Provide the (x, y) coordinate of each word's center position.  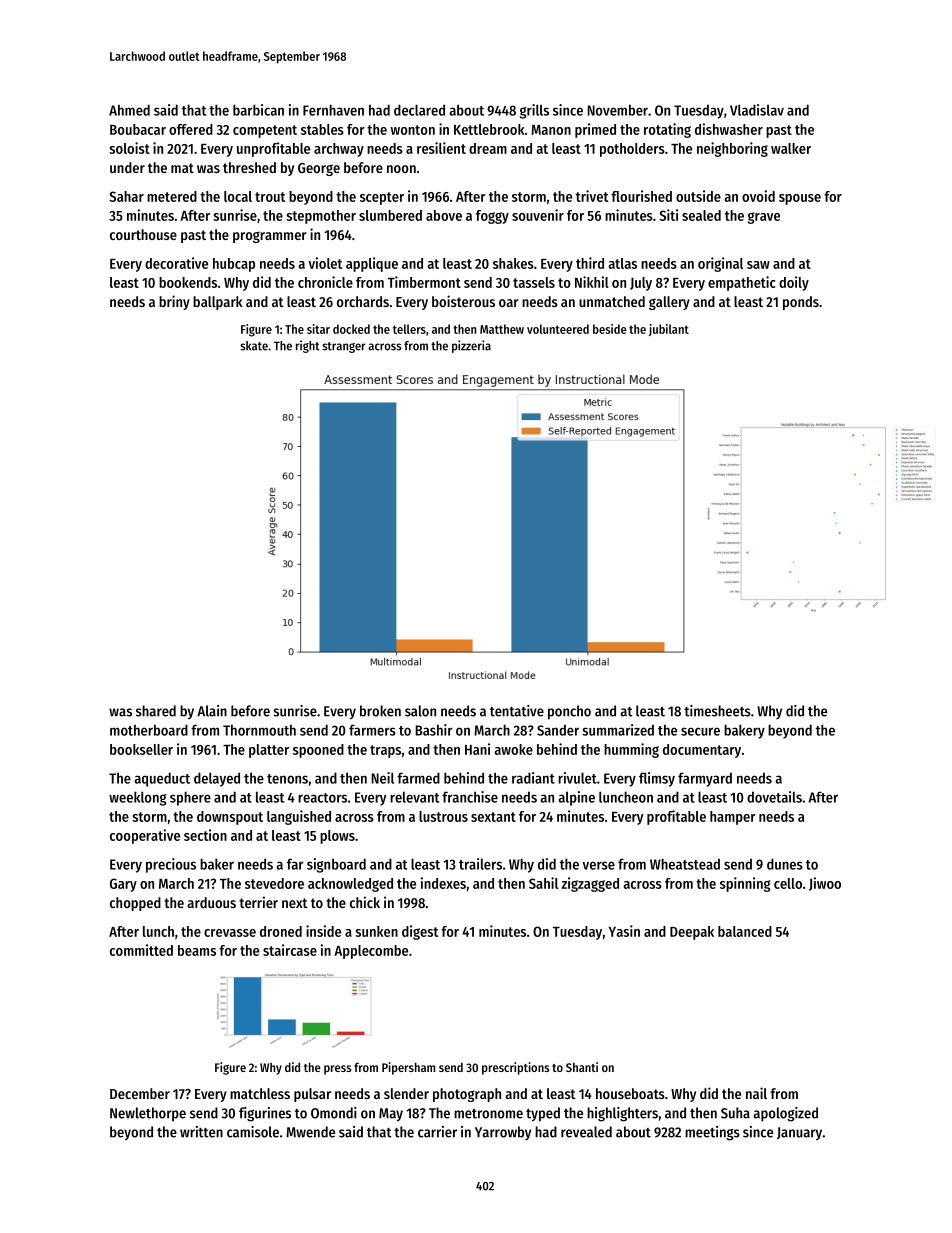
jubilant (669, 330)
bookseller (141, 749)
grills (534, 111)
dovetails (774, 797)
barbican (258, 110)
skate (254, 346)
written (201, 1132)
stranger (344, 347)
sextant (493, 817)
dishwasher (729, 129)
